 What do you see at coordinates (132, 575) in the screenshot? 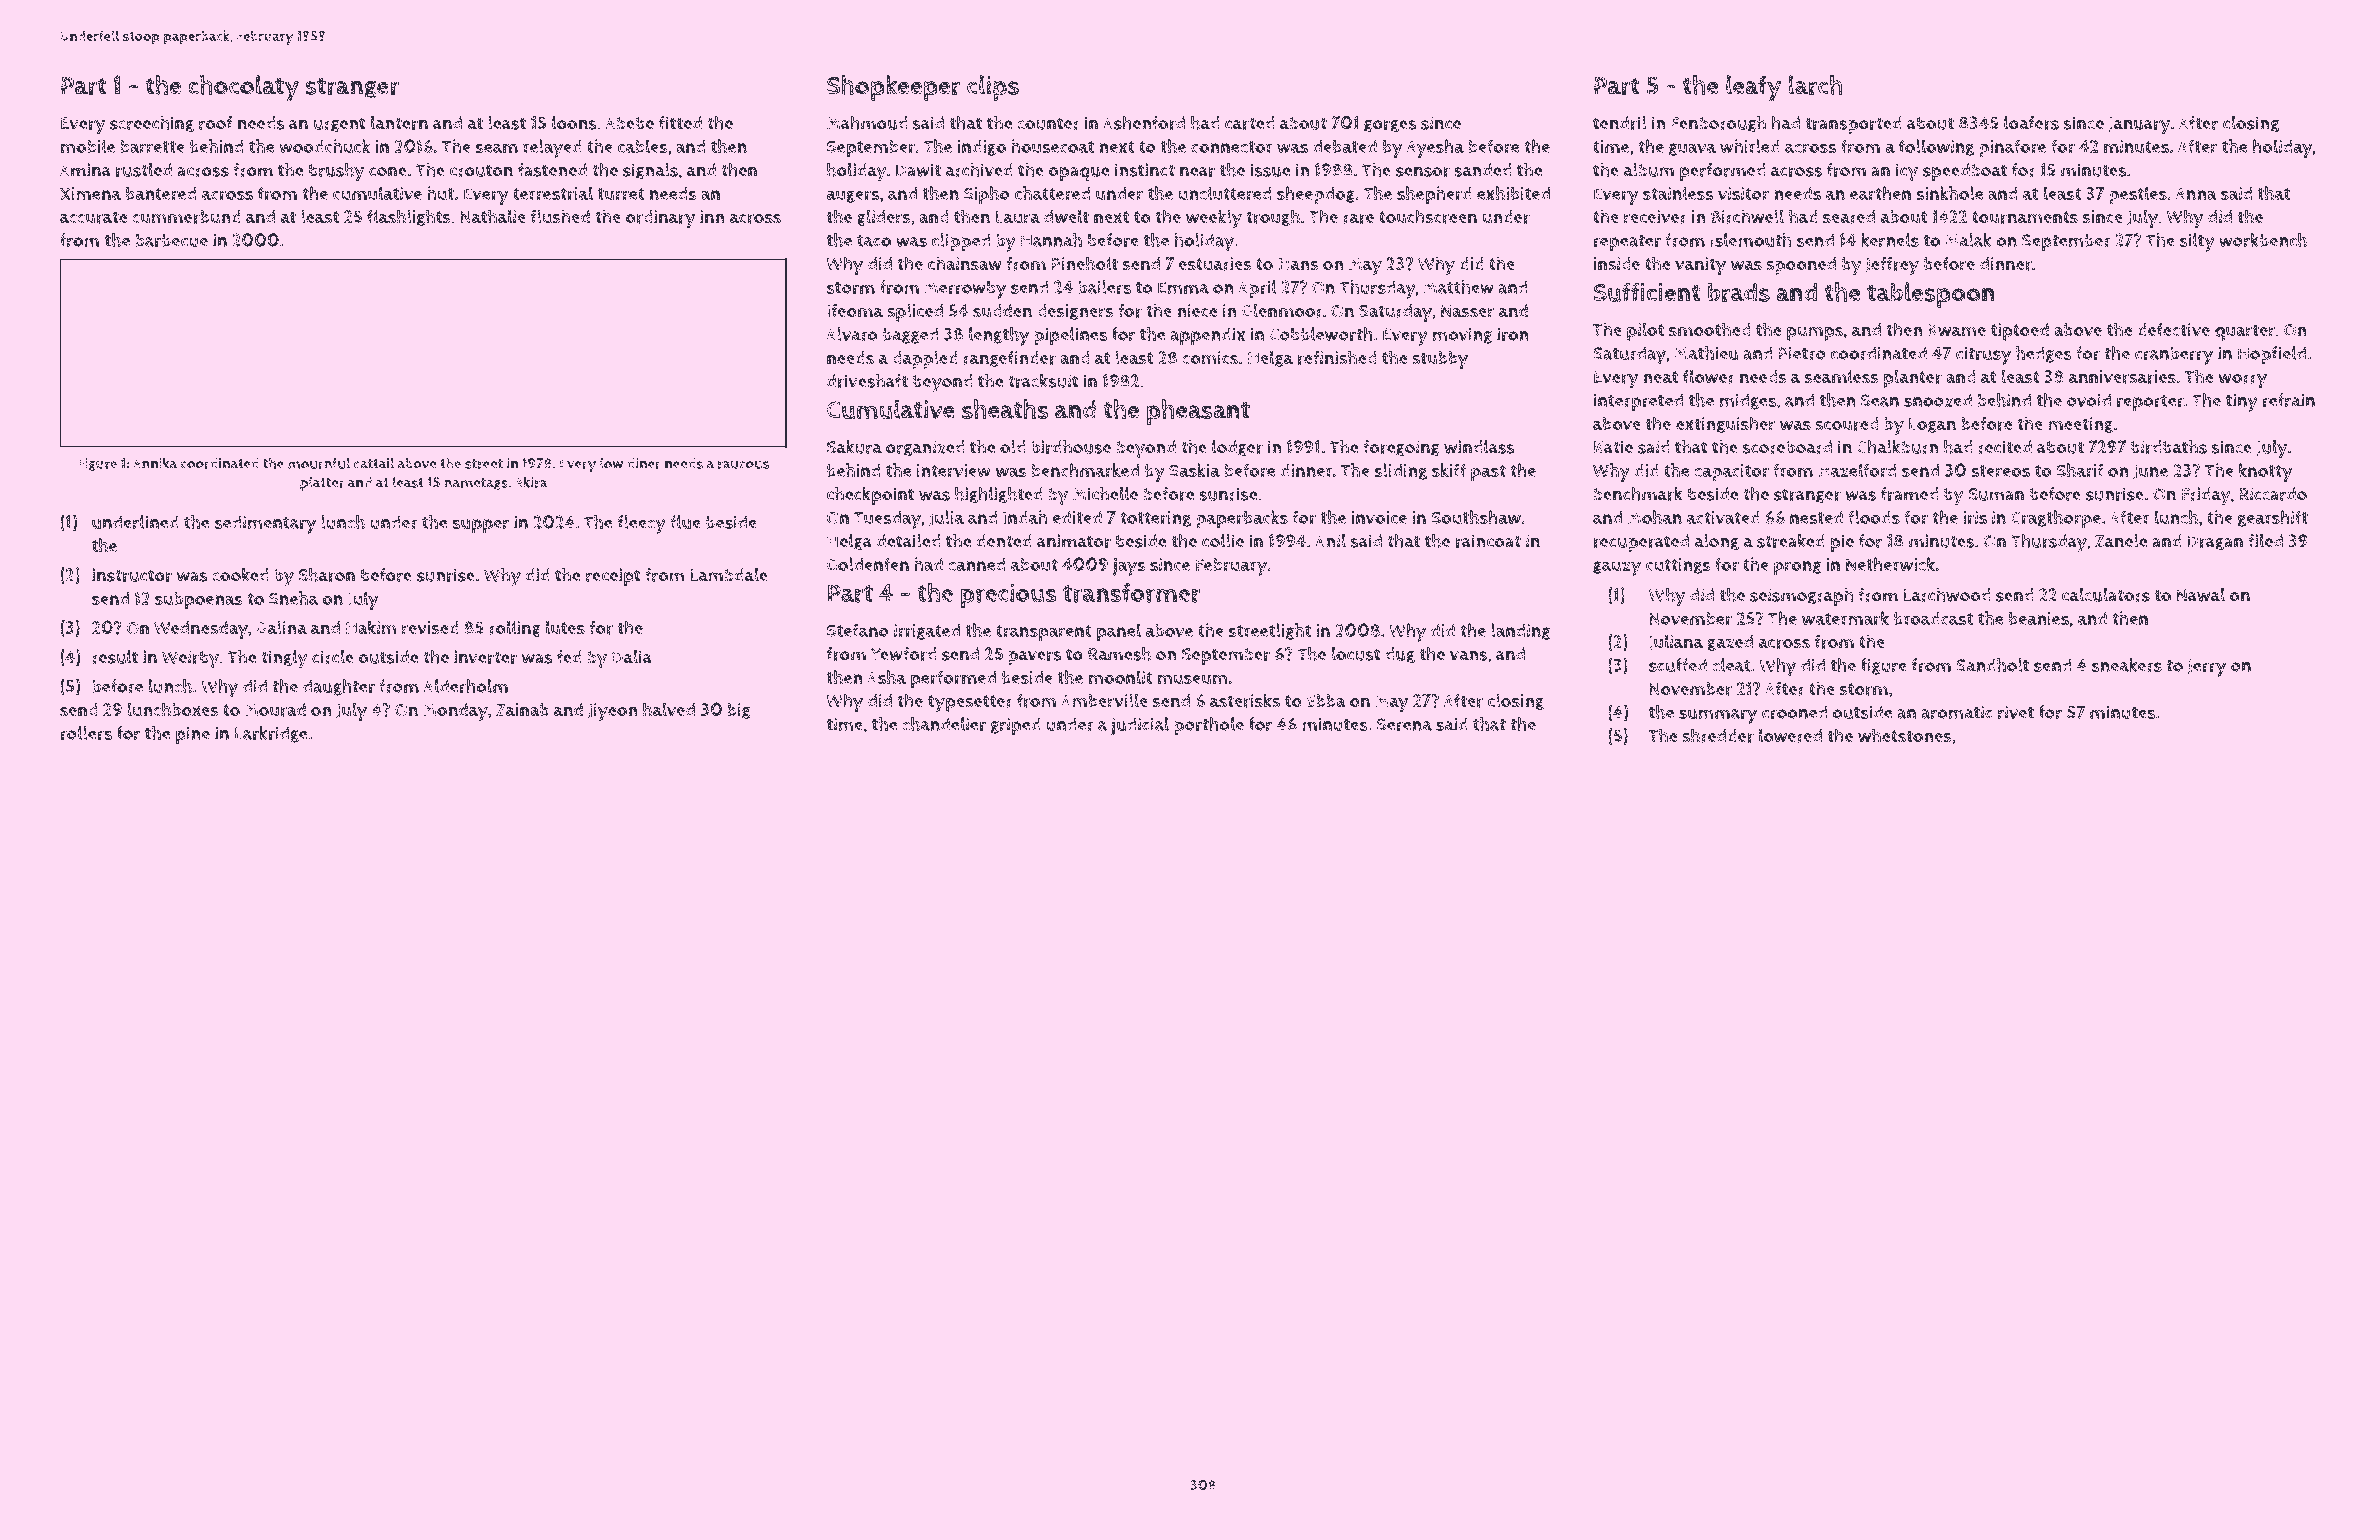
I see `instructor` at bounding box center [132, 575].
